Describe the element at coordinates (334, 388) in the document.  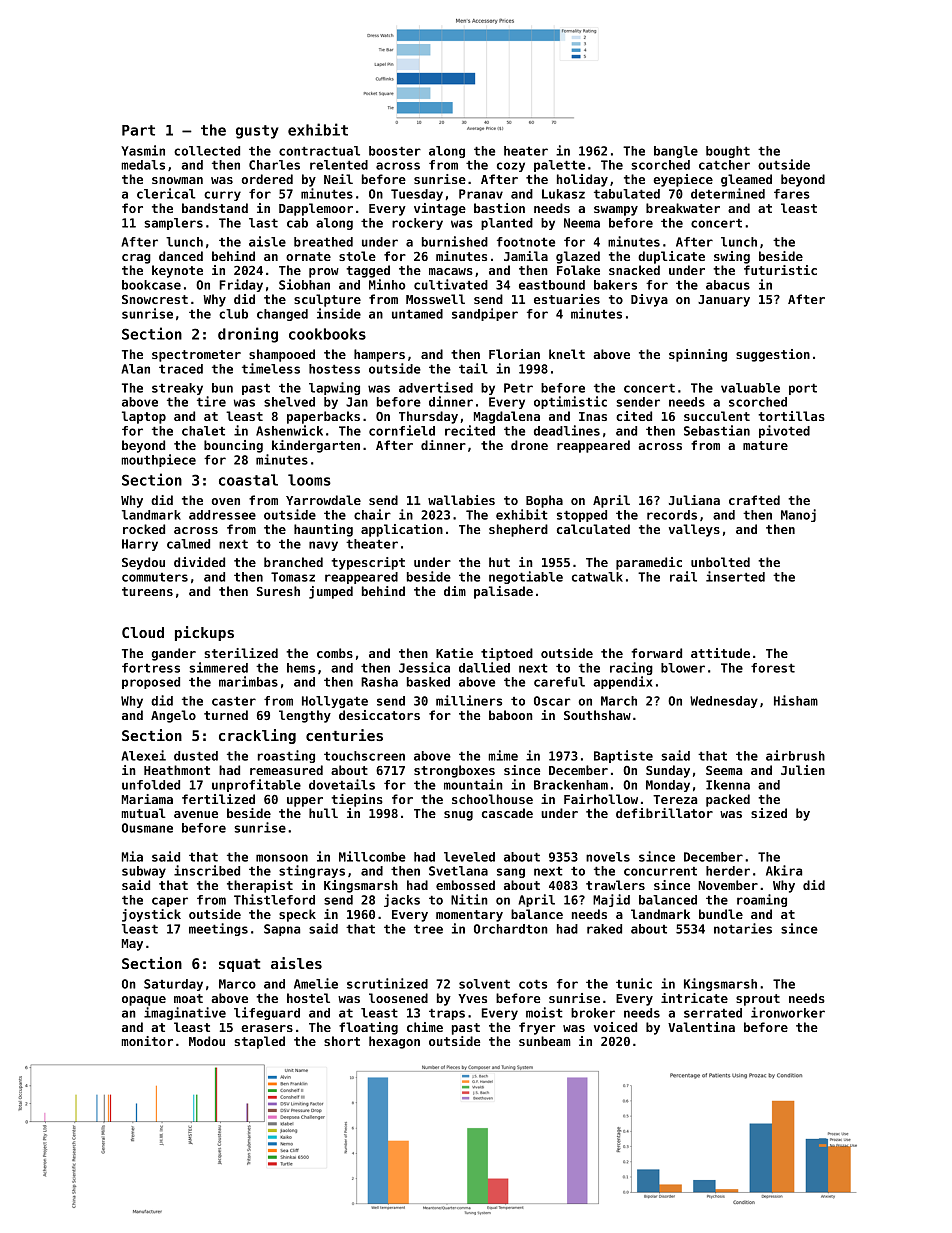
I see `lapwing` at that location.
